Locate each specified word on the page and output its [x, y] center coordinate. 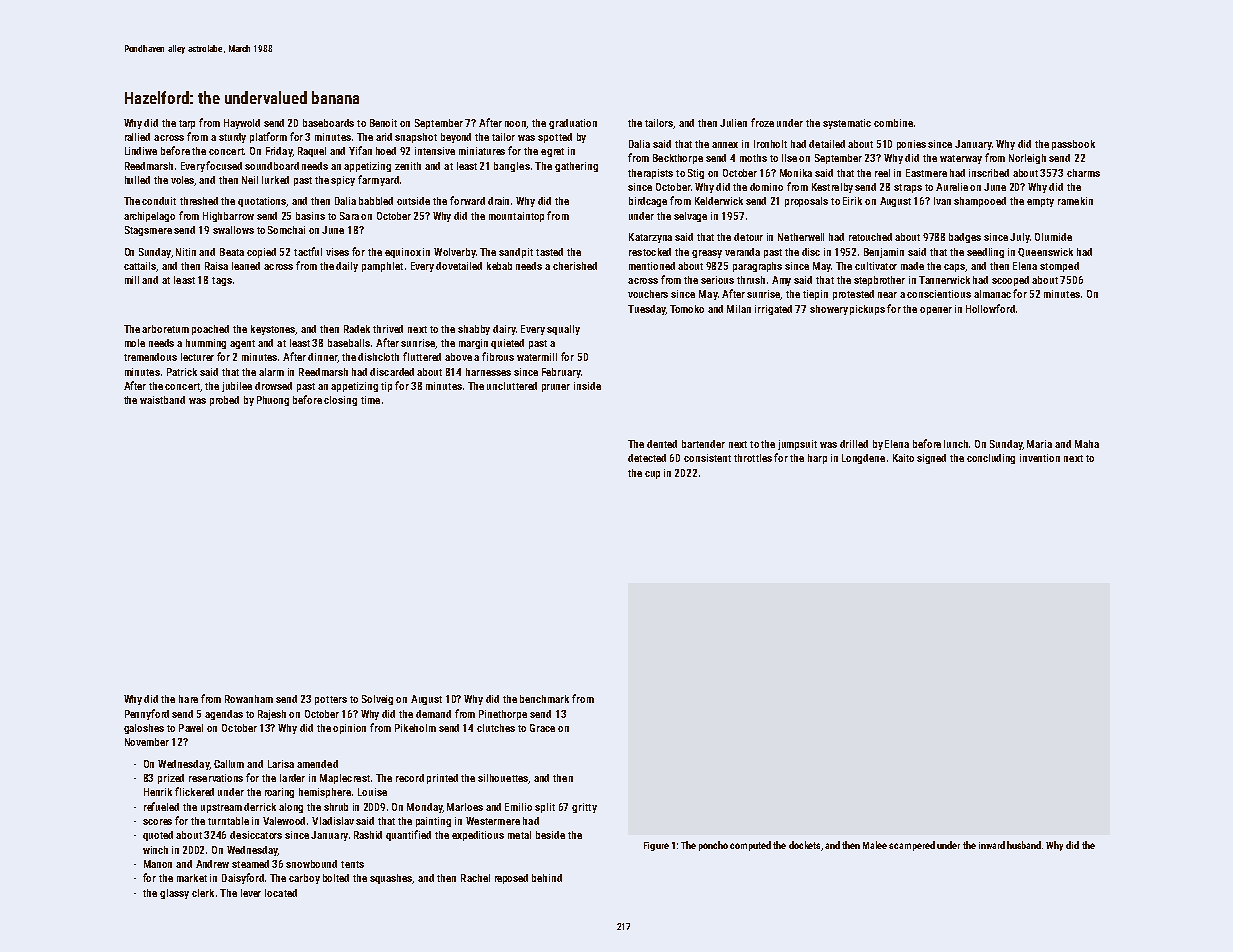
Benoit [383, 123]
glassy [174, 894]
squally [563, 330]
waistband [162, 400]
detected [647, 458]
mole [135, 343]
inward [992, 845]
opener [936, 311]
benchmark [544, 699]
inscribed [989, 173]
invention [1040, 458]
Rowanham [249, 699]
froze [762, 122]
